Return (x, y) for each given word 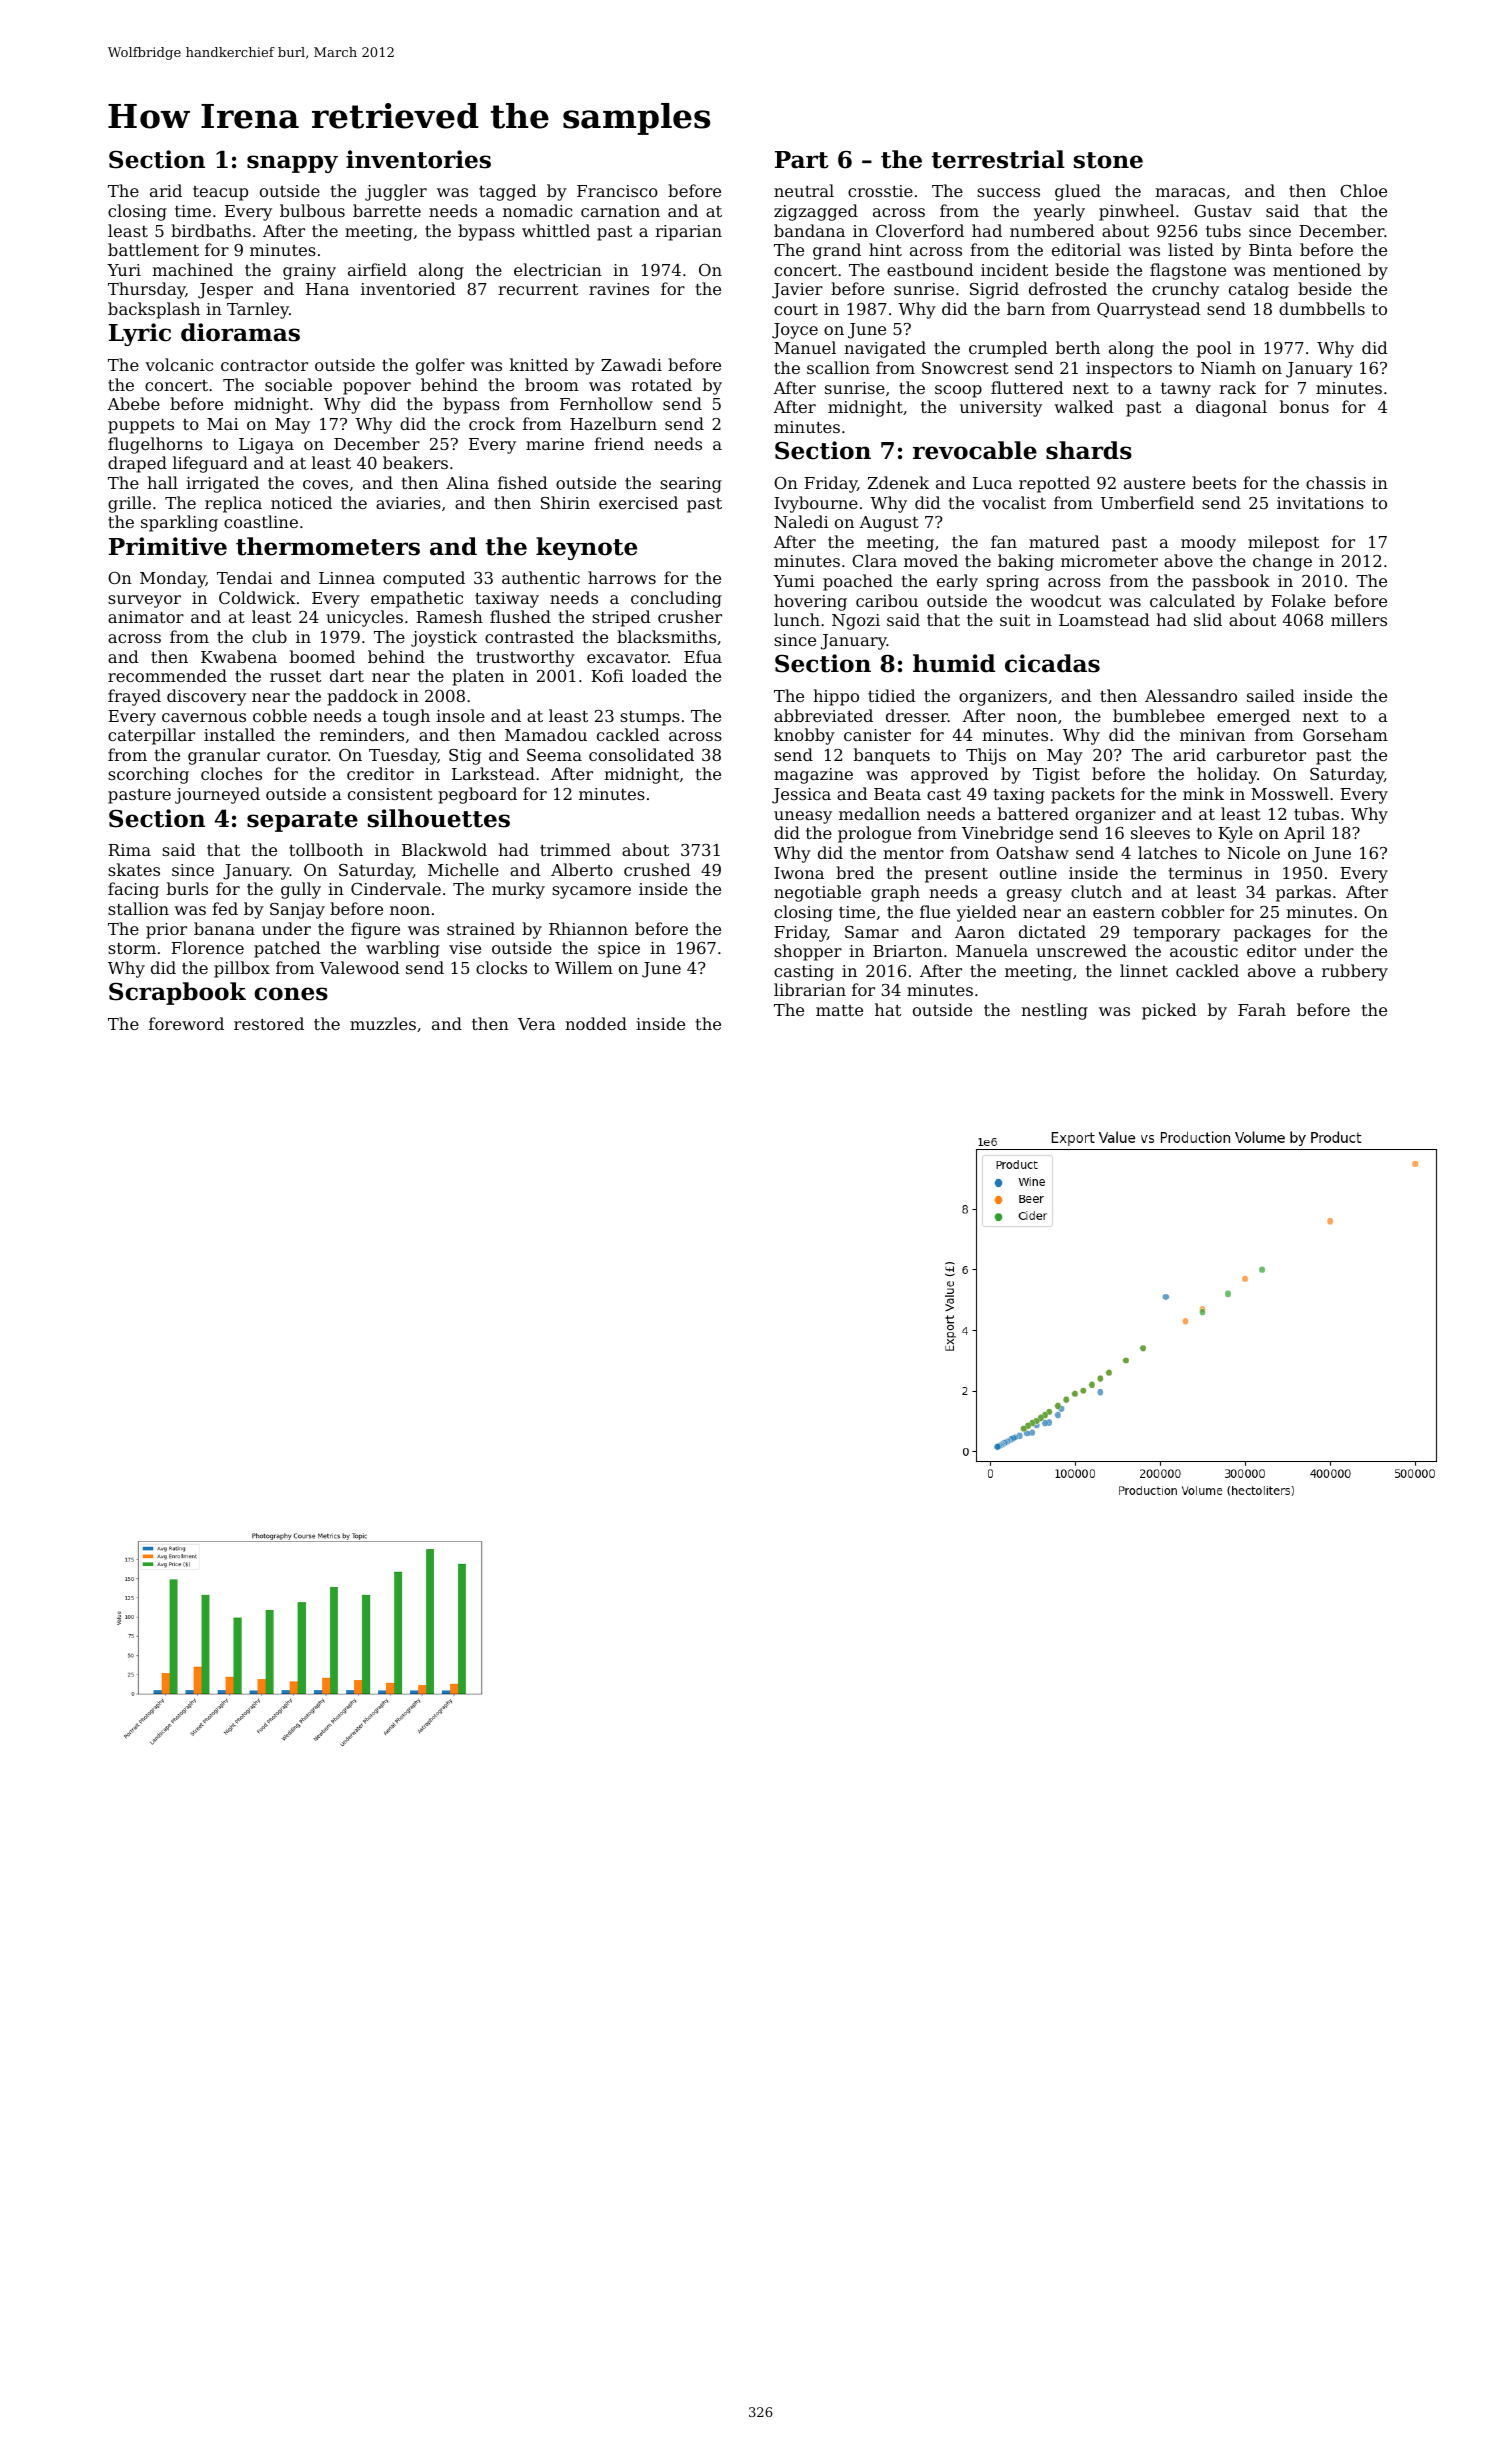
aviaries (408, 503)
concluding (676, 599)
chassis (1336, 482)
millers (1359, 619)
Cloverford (920, 230)
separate (302, 821)
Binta (1270, 250)
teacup (220, 193)
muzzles (383, 1023)
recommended (167, 675)
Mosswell (1290, 793)
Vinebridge (1007, 834)
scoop (958, 391)
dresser (917, 715)
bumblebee (1159, 715)
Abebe (133, 403)
